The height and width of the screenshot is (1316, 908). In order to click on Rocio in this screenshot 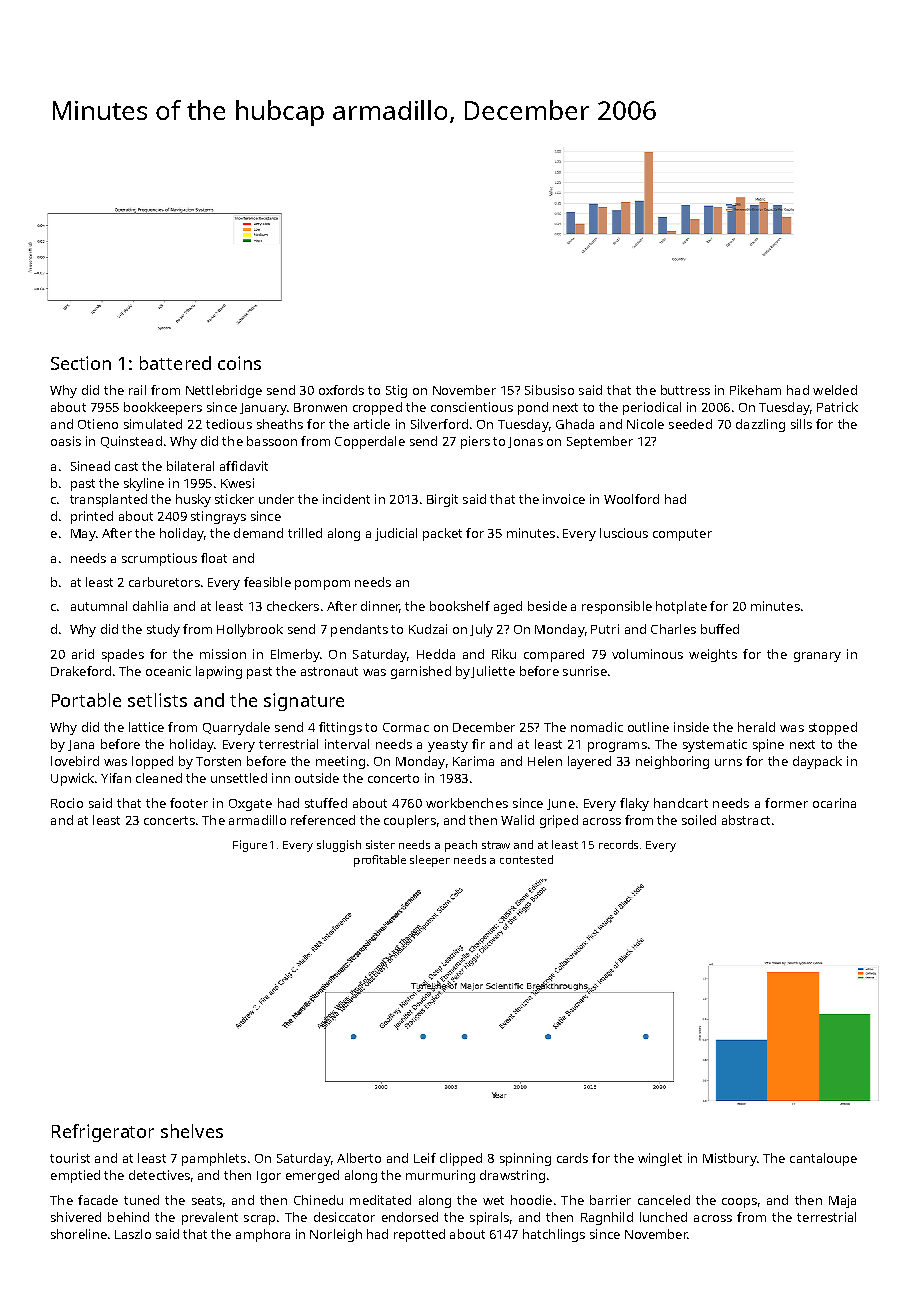, I will do `click(67, 803)`.
